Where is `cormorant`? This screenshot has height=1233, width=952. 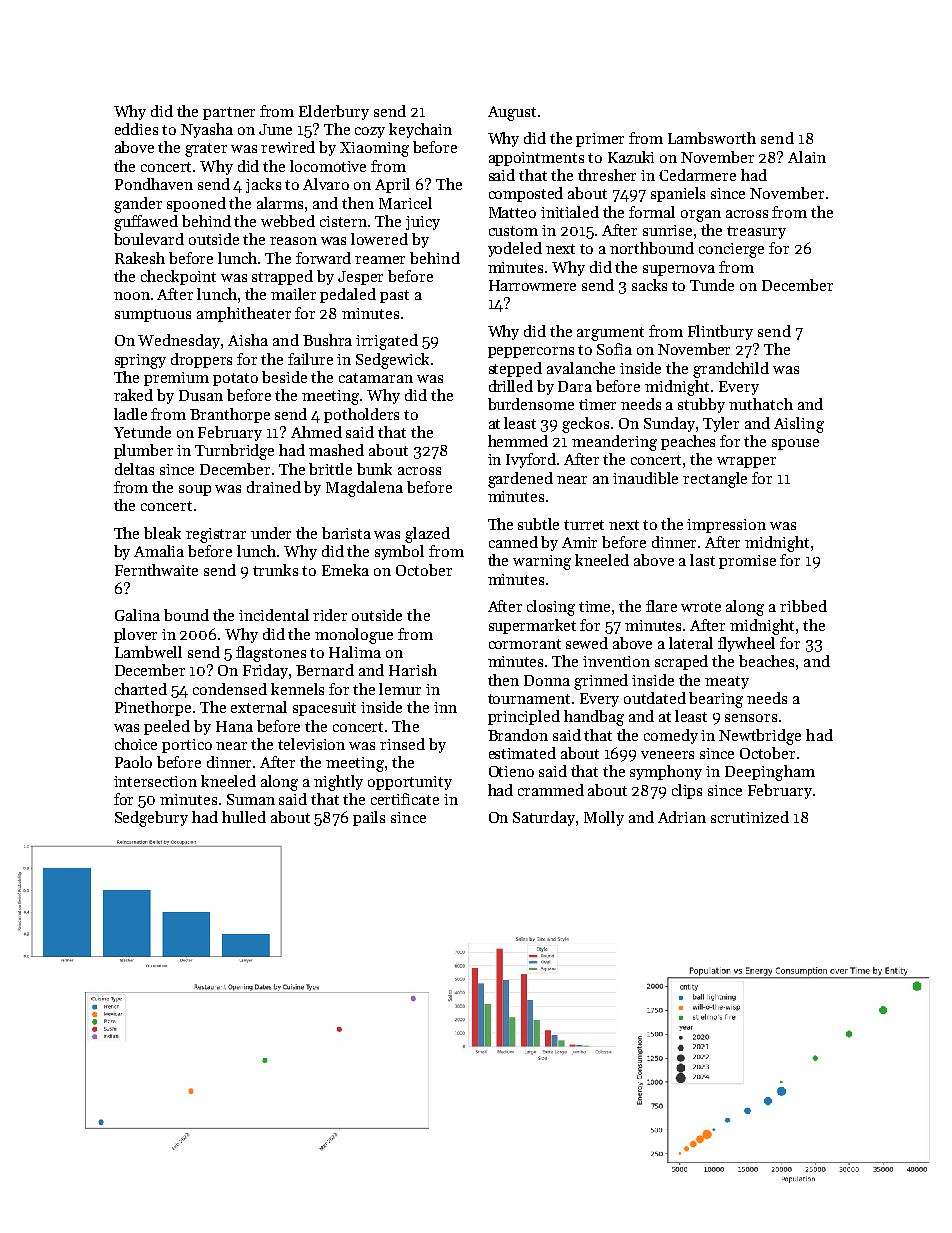
cormorant is located at coordinates (525, 644).
